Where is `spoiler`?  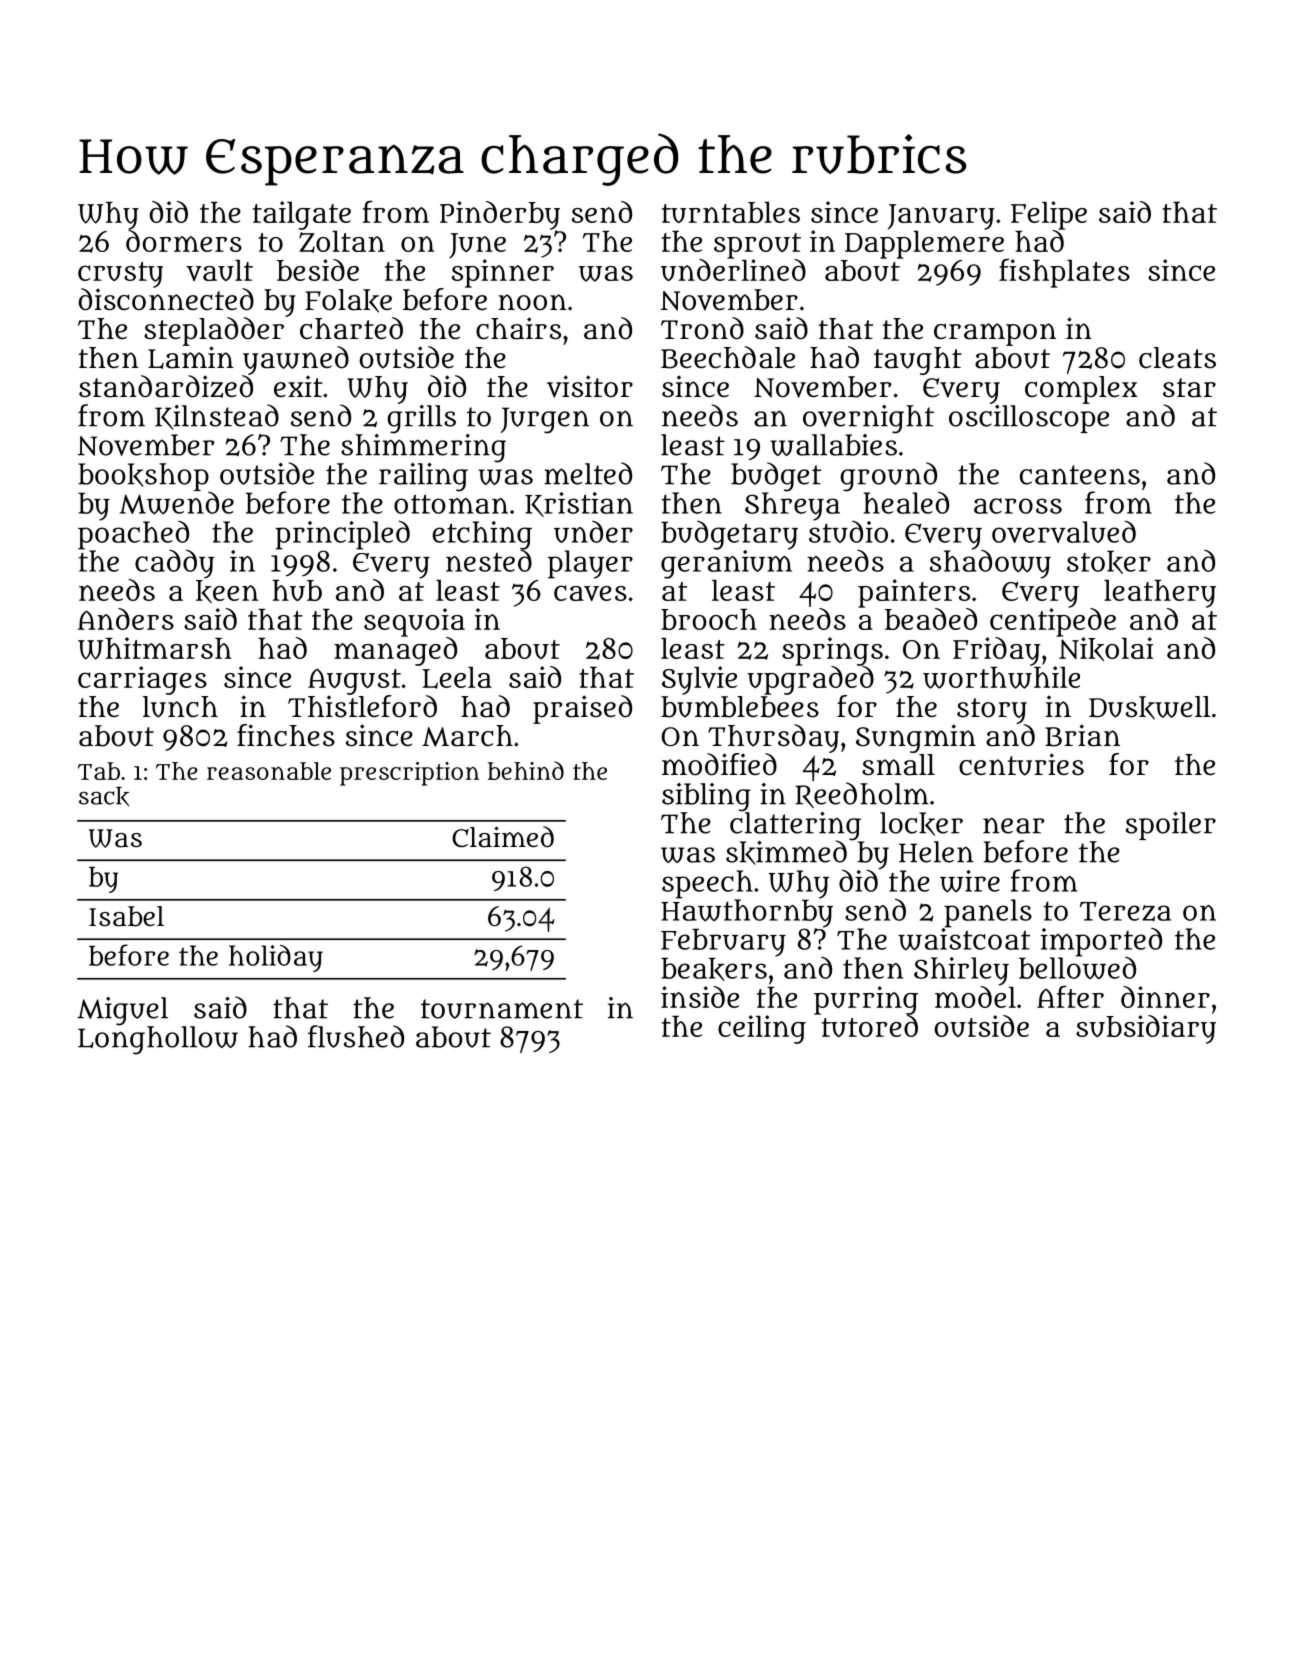 spoiler is located at coordinates (1171, 826).
